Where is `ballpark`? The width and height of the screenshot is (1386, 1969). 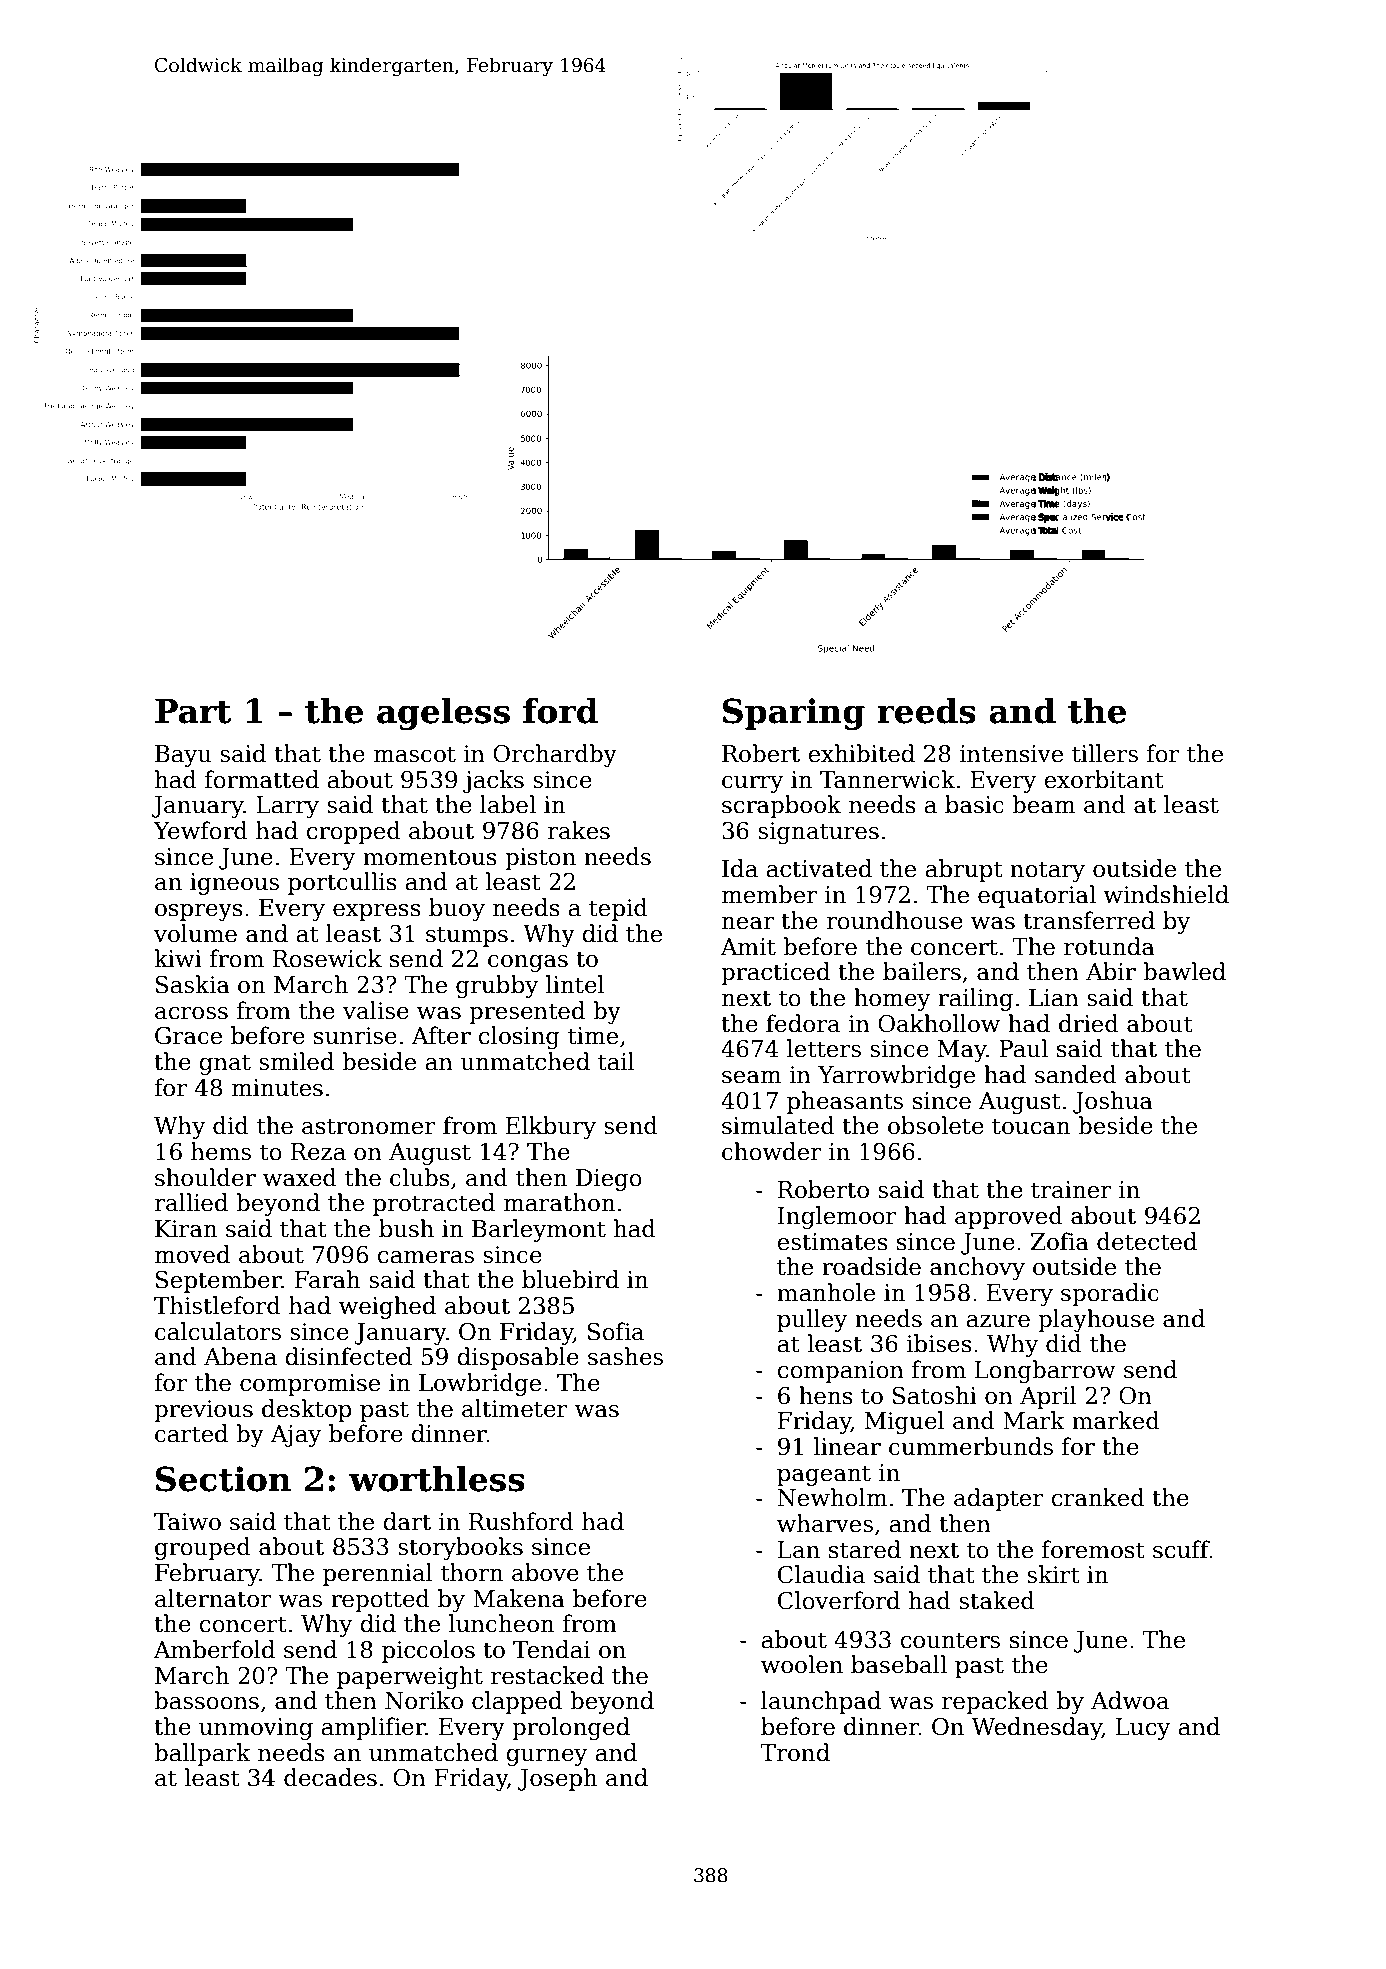 ballpark is located at coordinates (202, 1754).
